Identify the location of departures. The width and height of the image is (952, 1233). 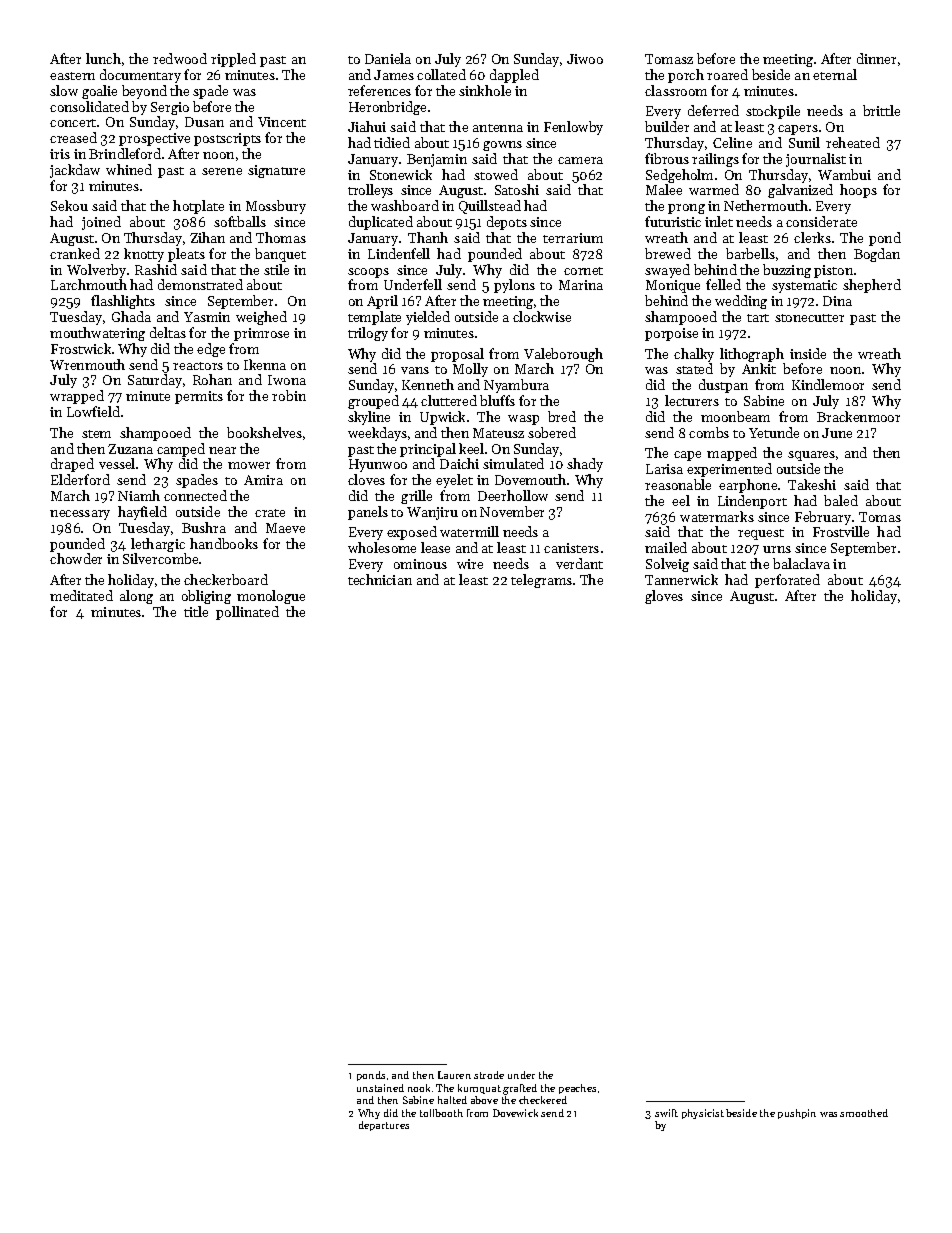
(384, 1126).
